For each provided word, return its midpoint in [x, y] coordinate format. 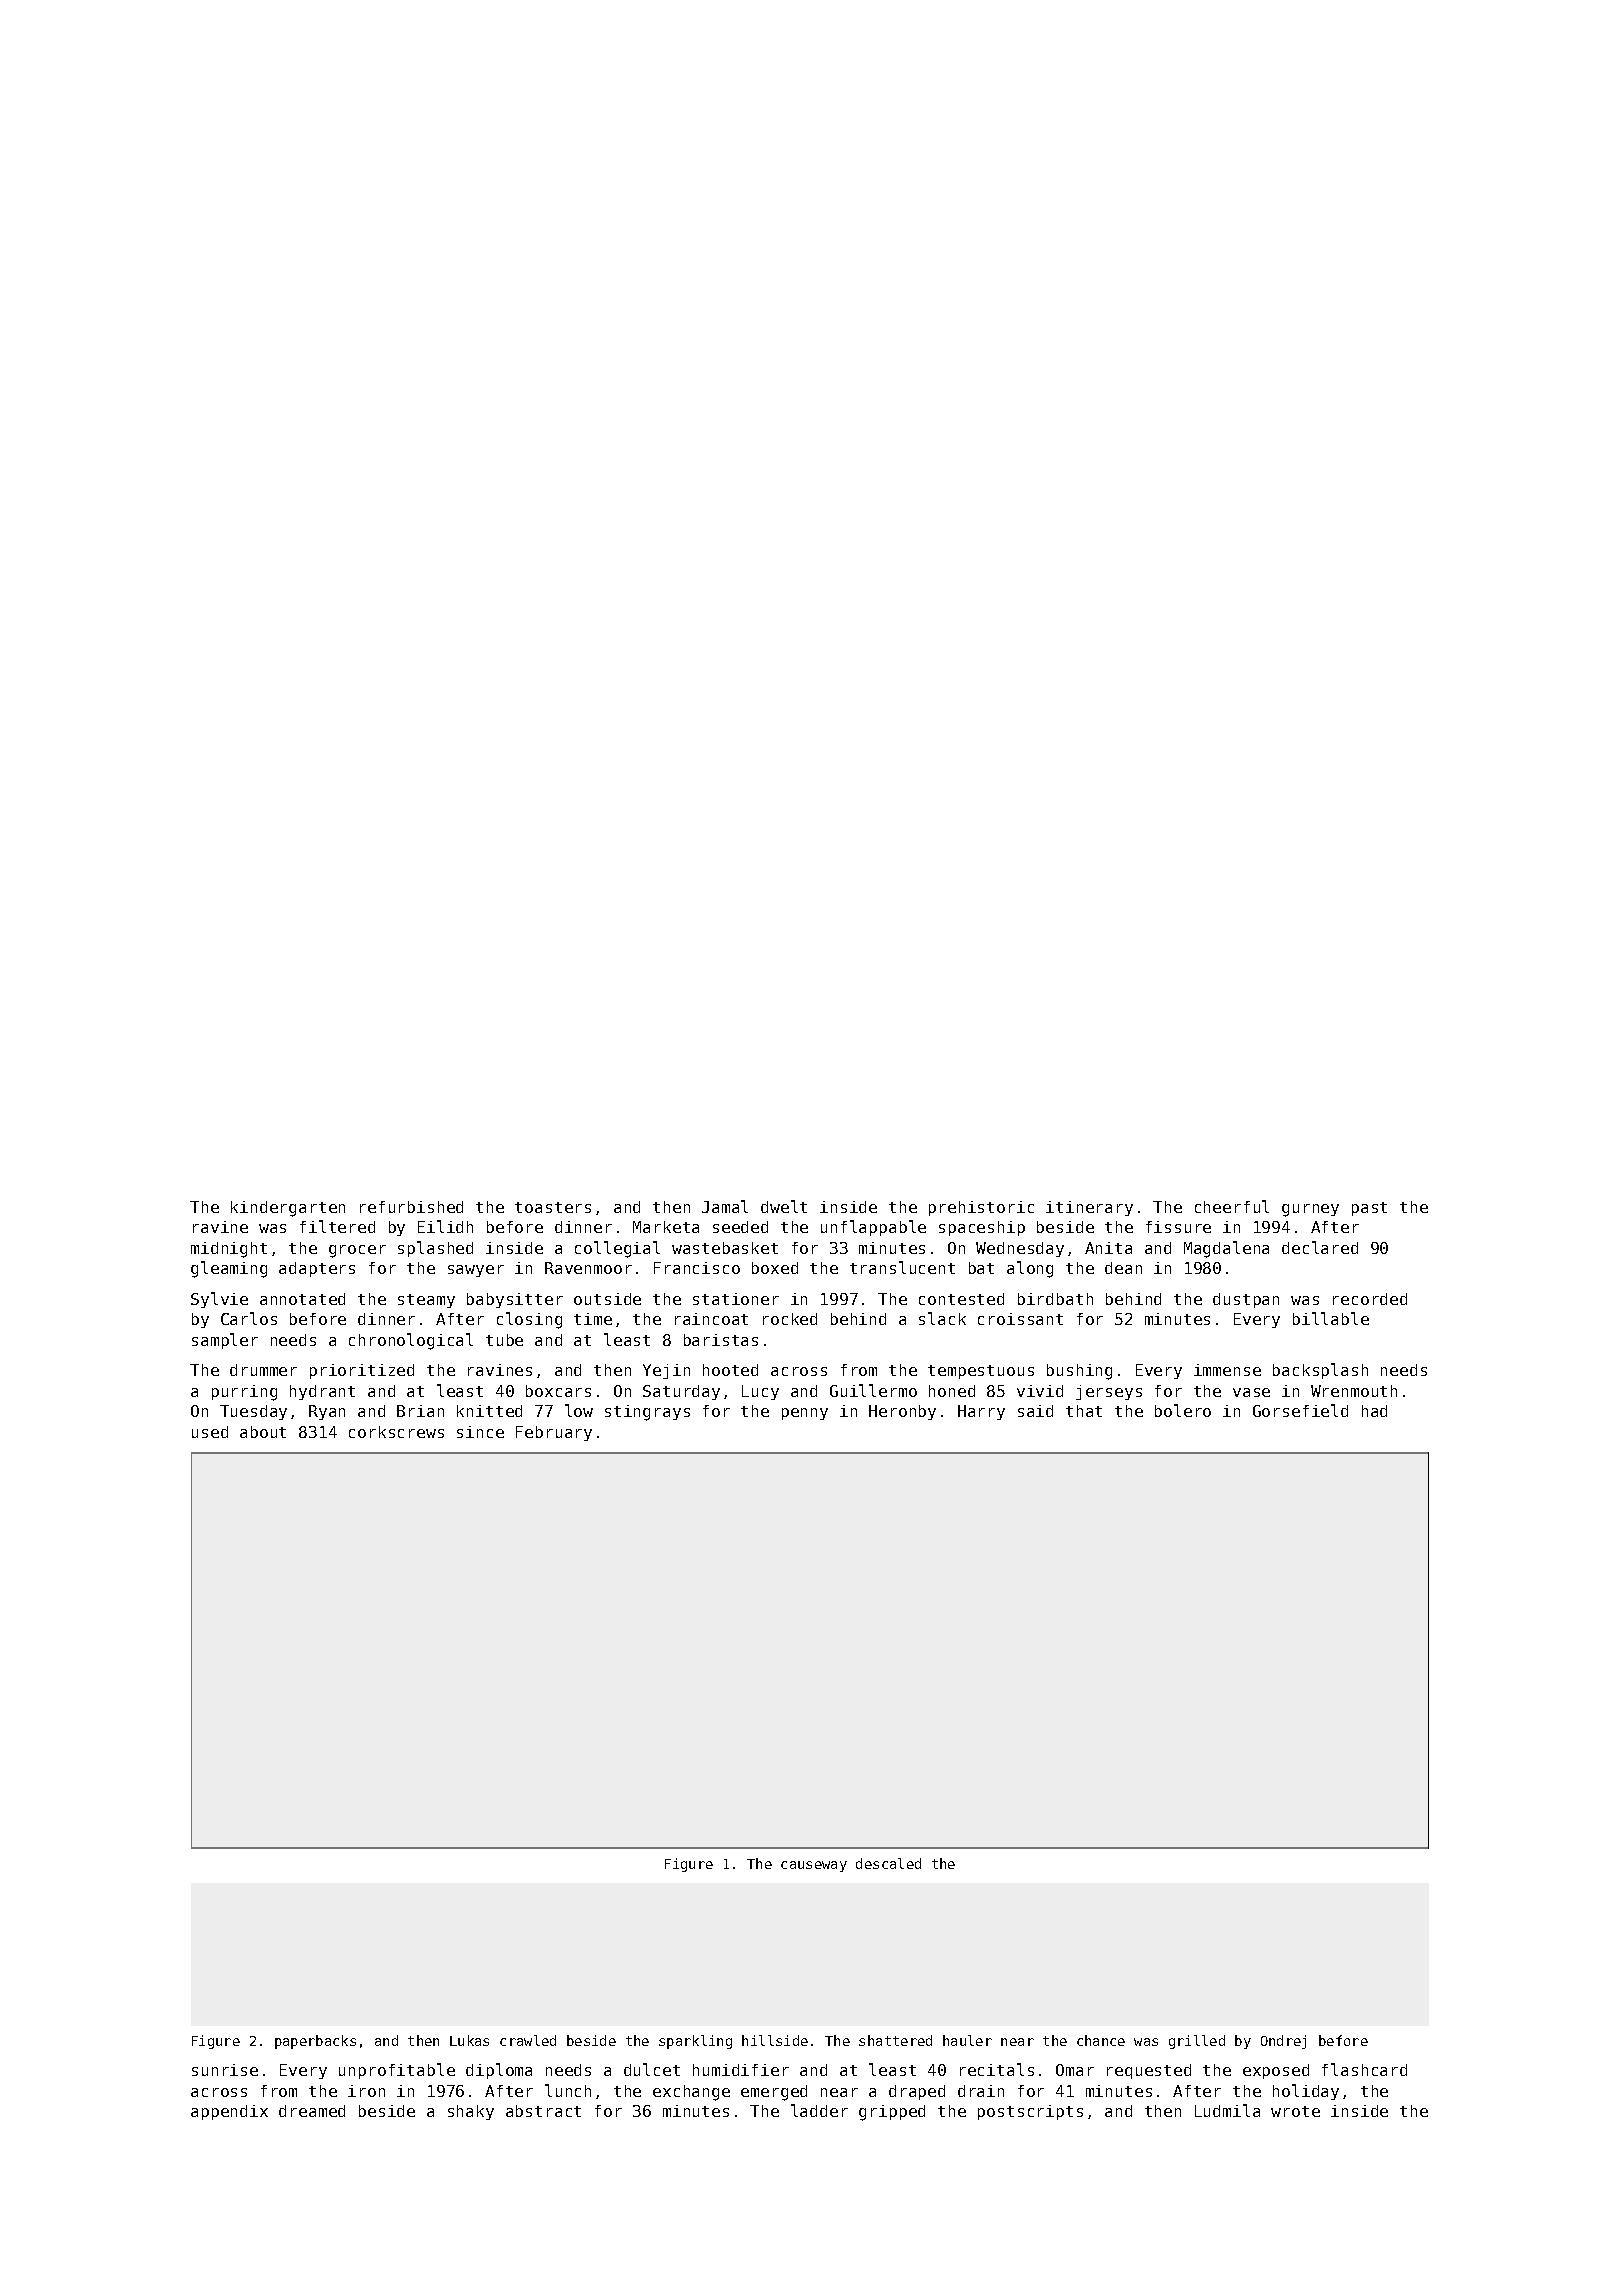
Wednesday [1020, 1249]
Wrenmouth [1354, 1391]
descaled [888, 1863]
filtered [337, 1226]
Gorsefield [1300, 1410]
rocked [790, 1319]
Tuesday [253, 1412]
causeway [814, 1866]
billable [1331, 1318]
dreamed [312, 2111]
